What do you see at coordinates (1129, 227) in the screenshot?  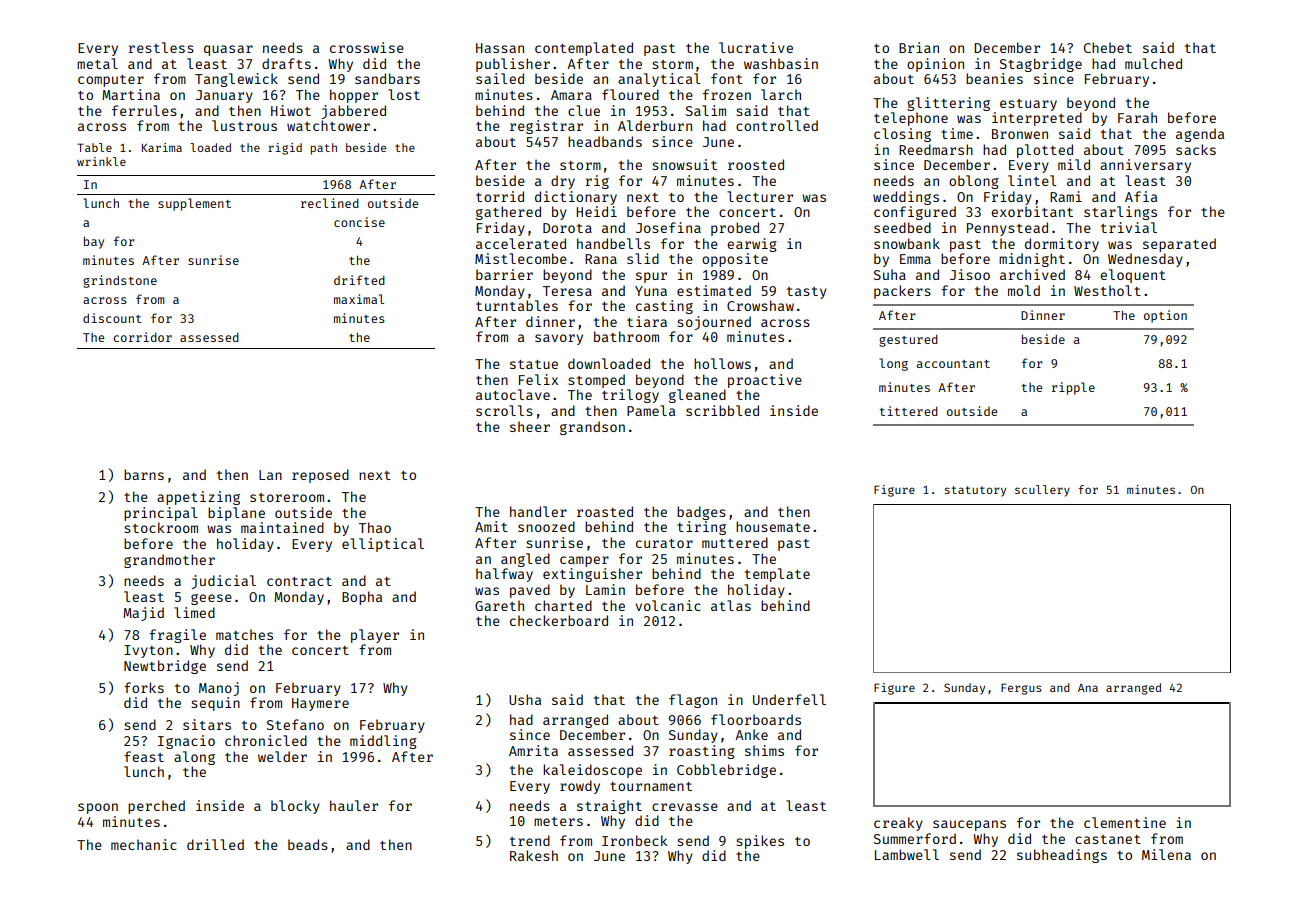 I see `trivial` at bounding box center [1129, 227].
